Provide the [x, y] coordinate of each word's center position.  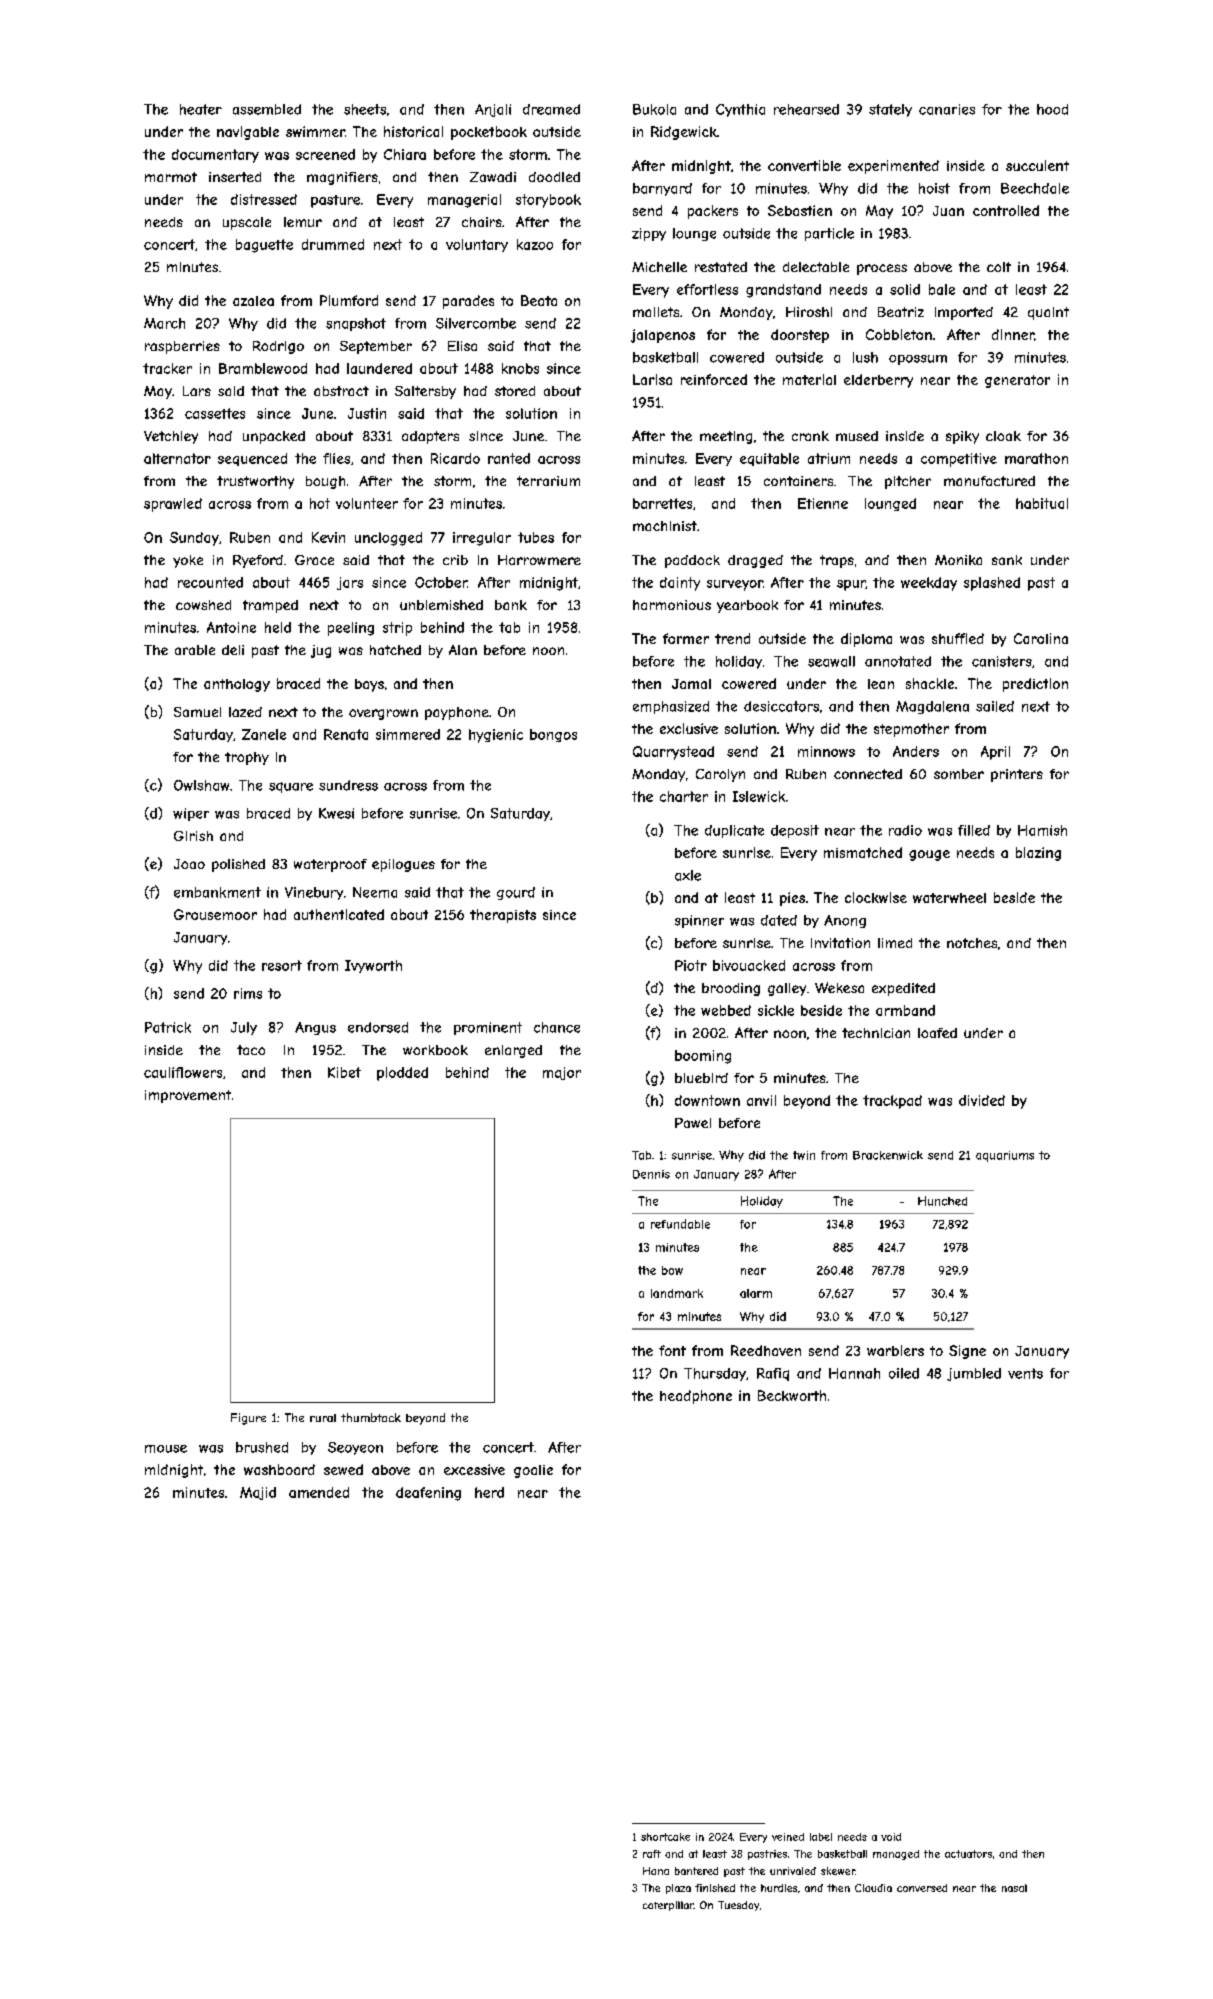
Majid [258, 1493]
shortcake [665, 1837]
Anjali [493, 110]
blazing [1038, 854]
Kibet [344, 1072]
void [891, 1837]
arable [195, 650]
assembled [267, 109]
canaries [947, 109]
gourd [516, 893]
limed [895, 943]
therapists [503, 916]
